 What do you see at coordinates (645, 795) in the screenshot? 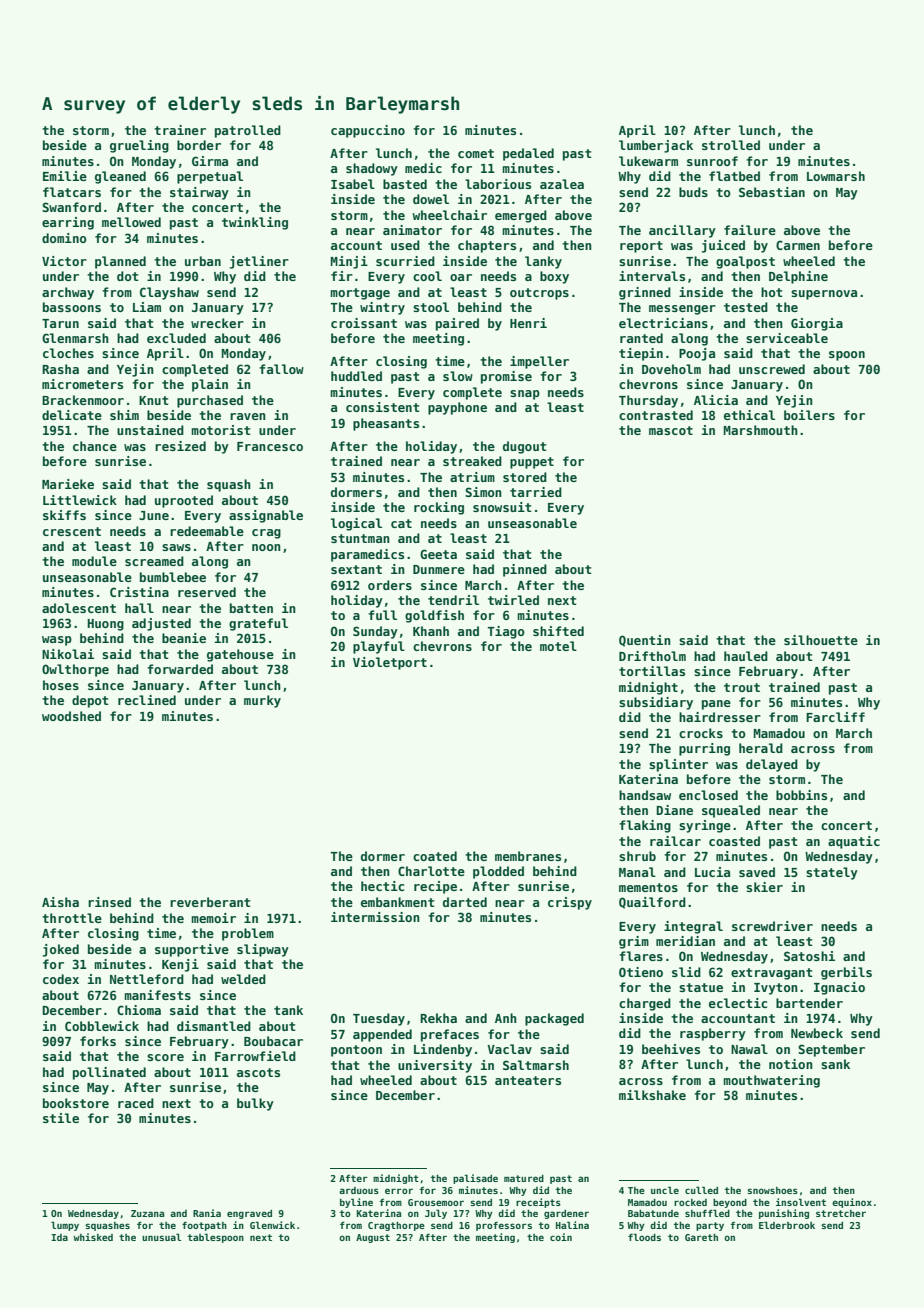
I see `handsaw` at bounding box center [645, 795].
